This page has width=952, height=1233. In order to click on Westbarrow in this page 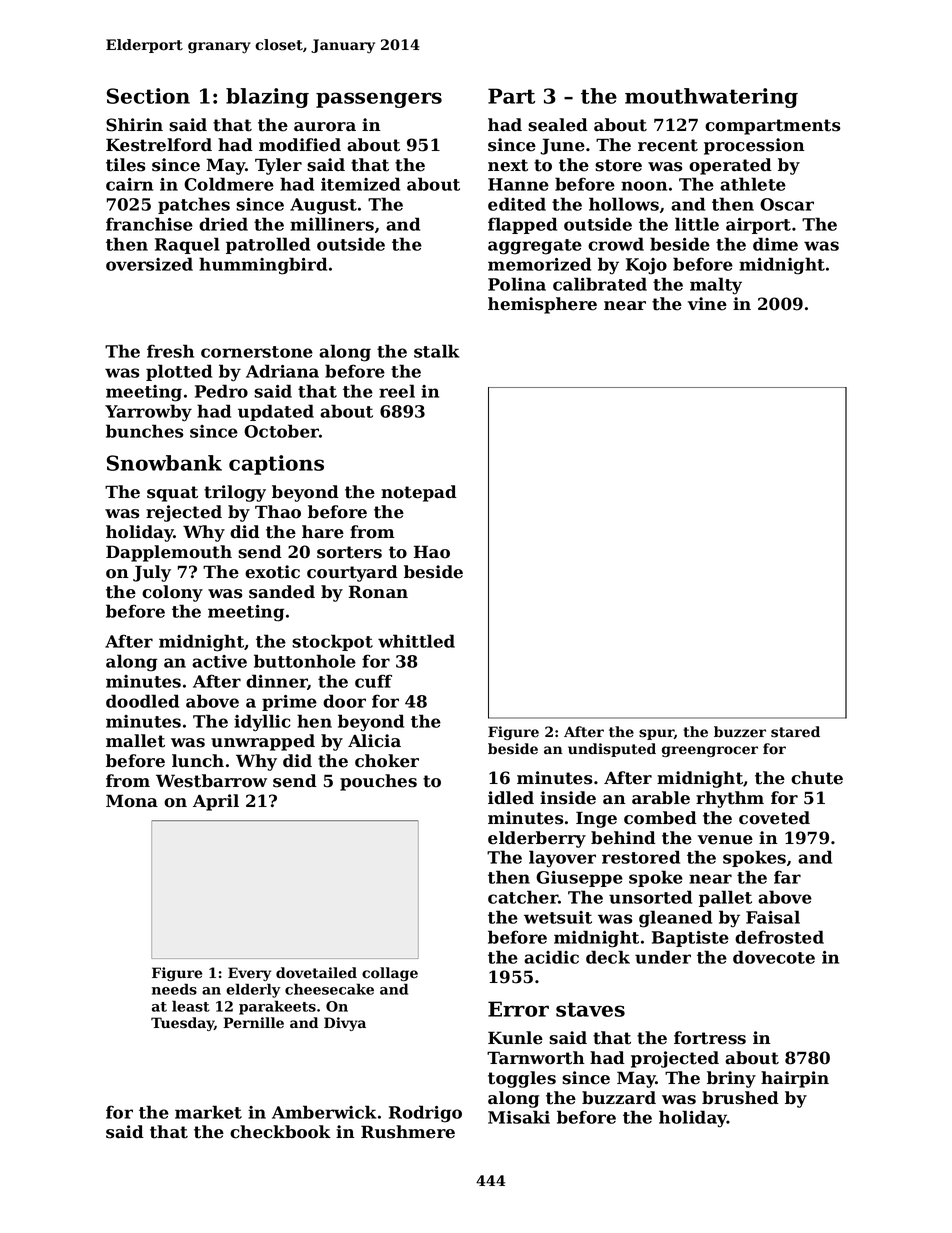, I will do `click(211, 781)`.
